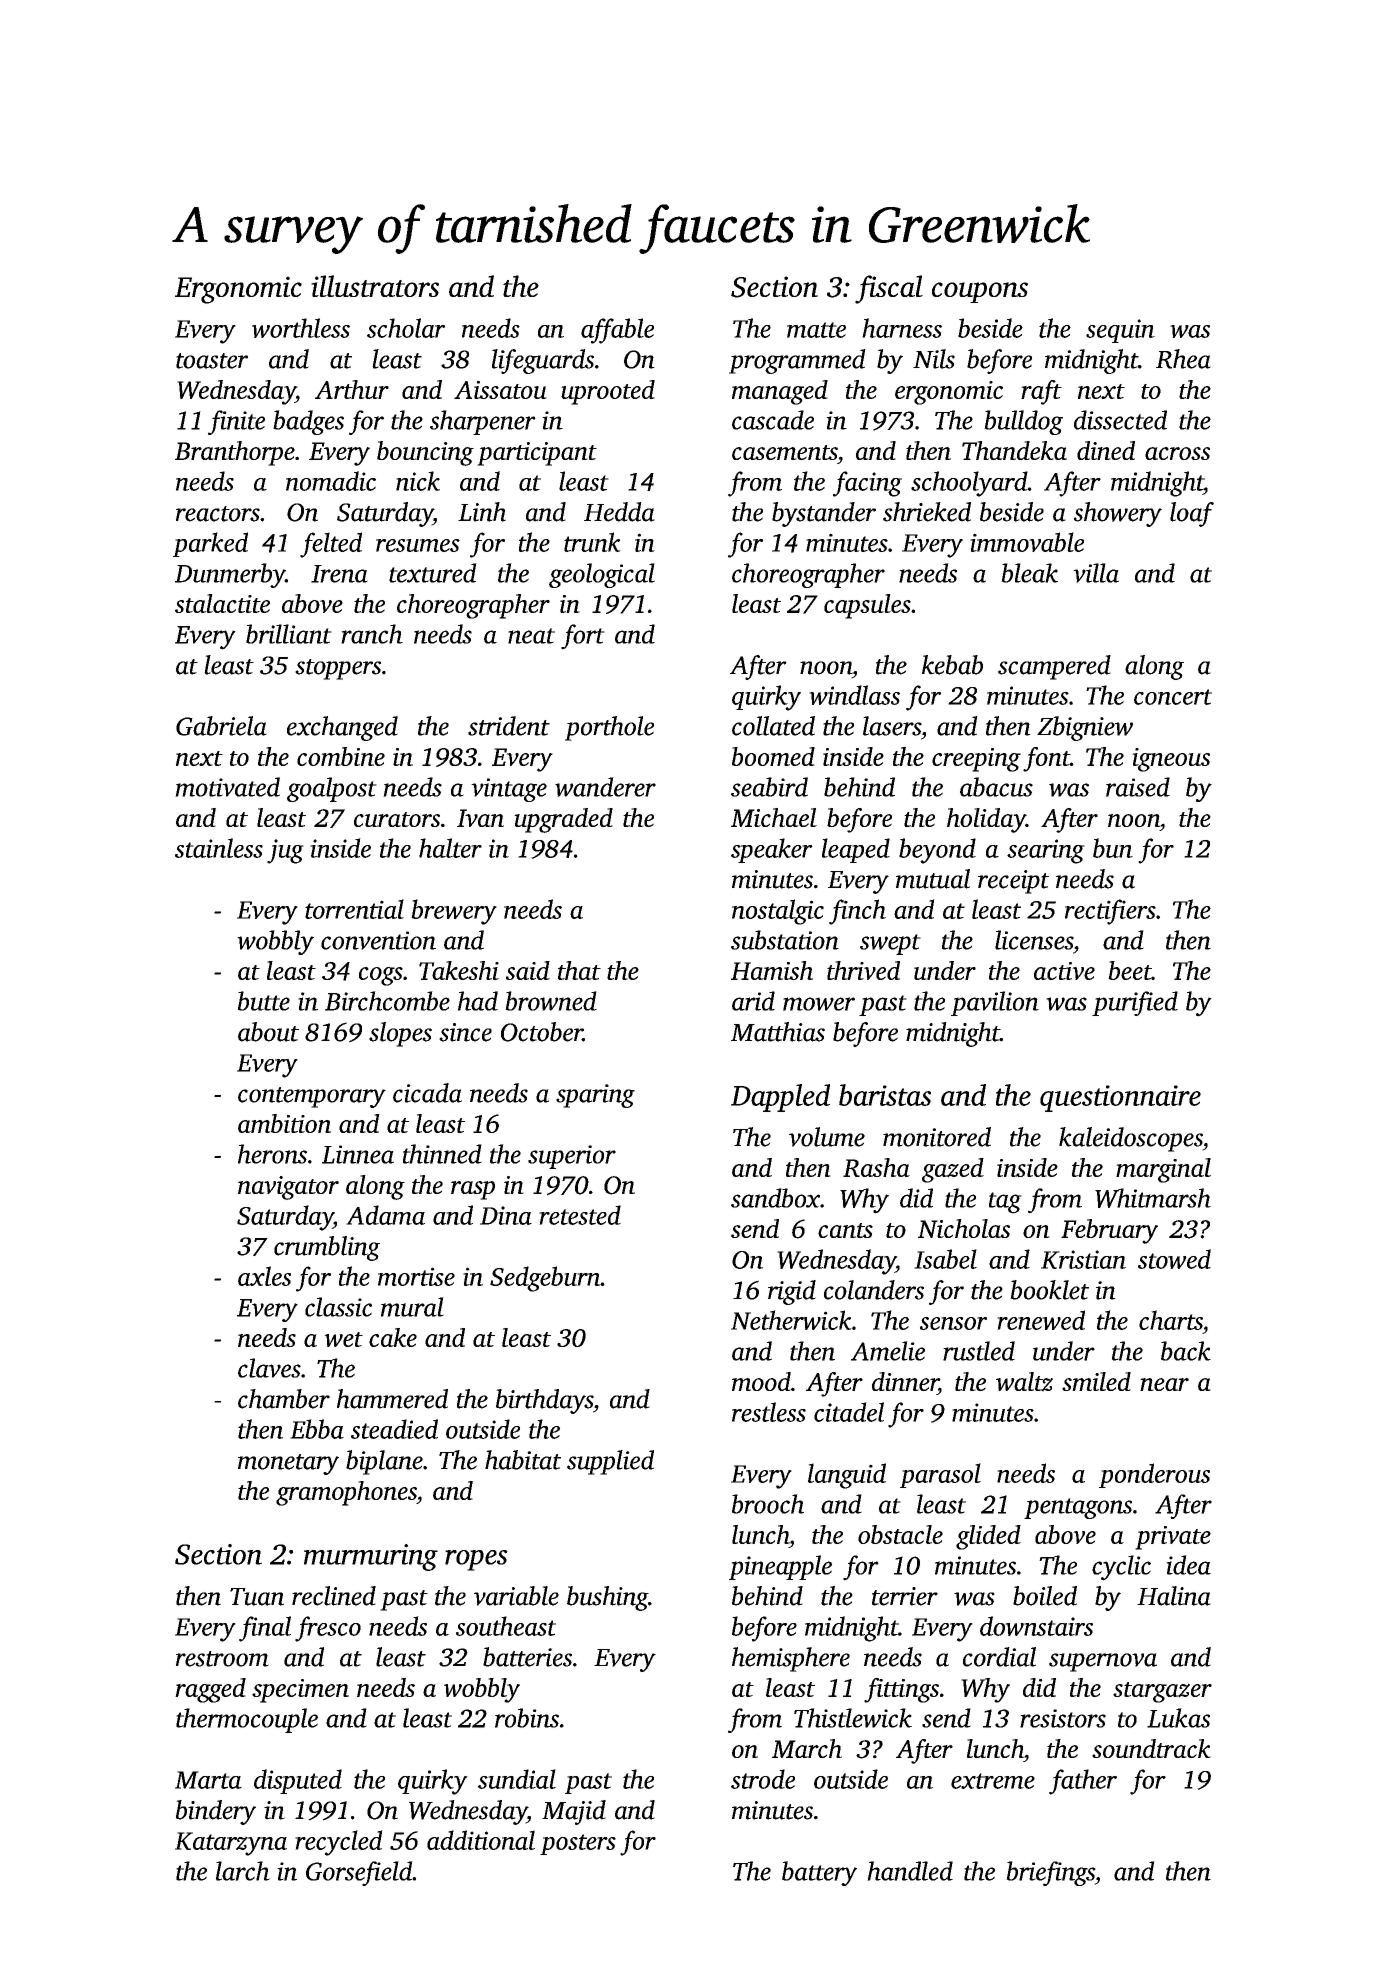 This image has height=1969, width=1386. Describe the element at coordinates (212, 361) in the image. I see `toaster` at that location.
